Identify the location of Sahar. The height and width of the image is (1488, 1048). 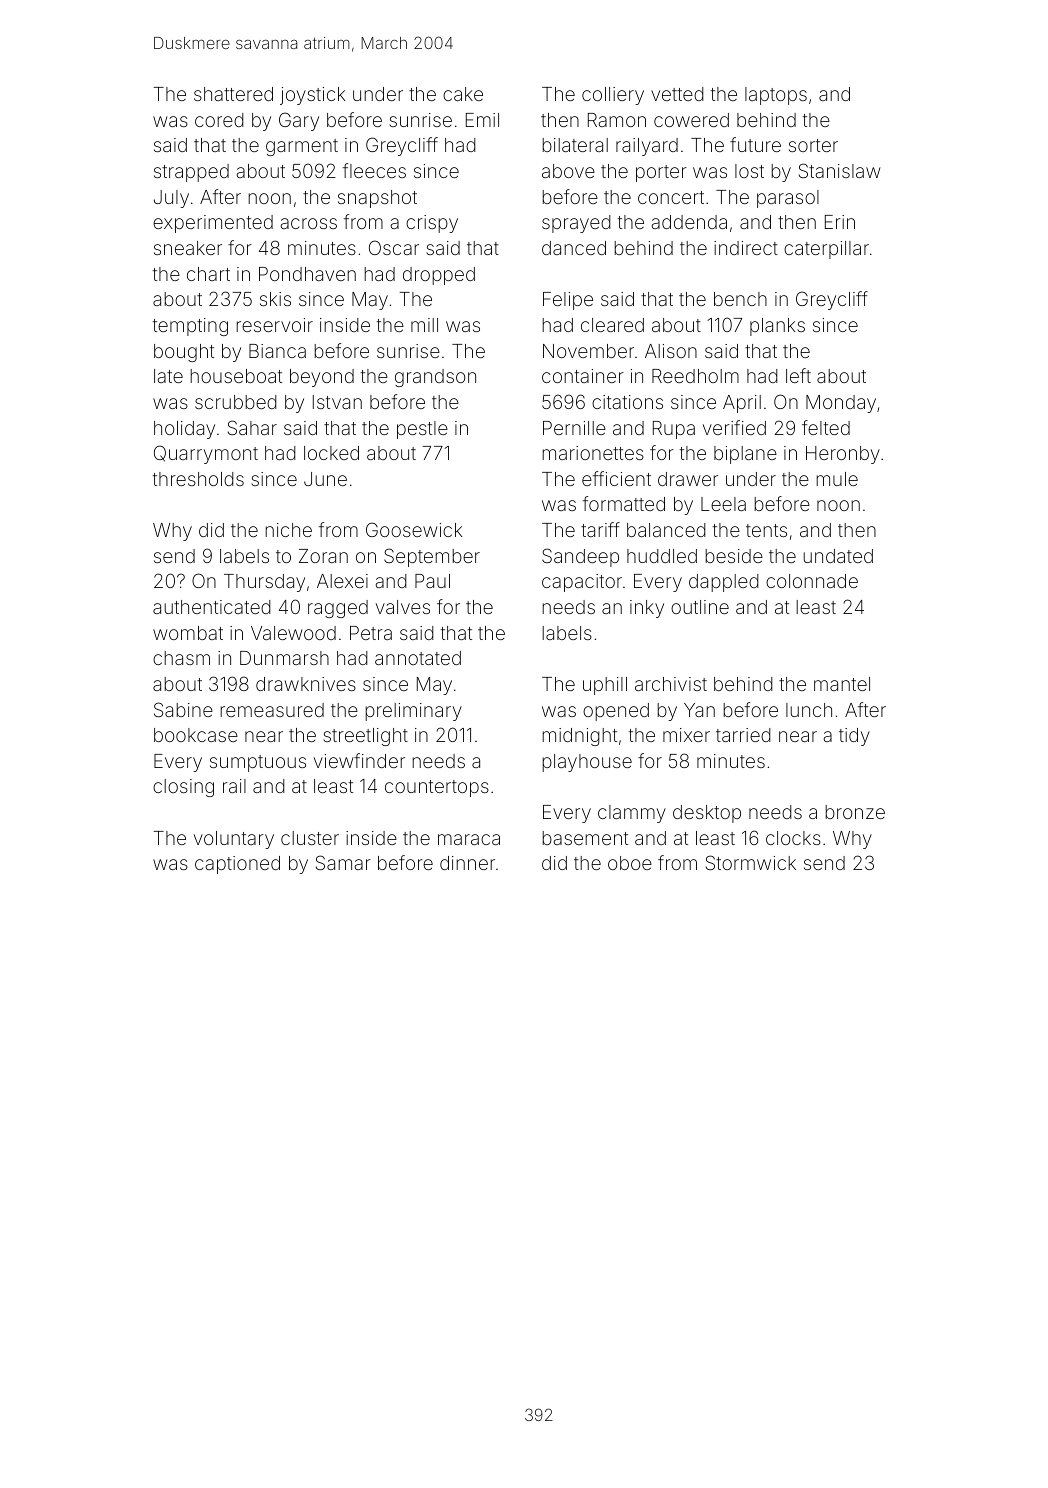
(252, 427).
